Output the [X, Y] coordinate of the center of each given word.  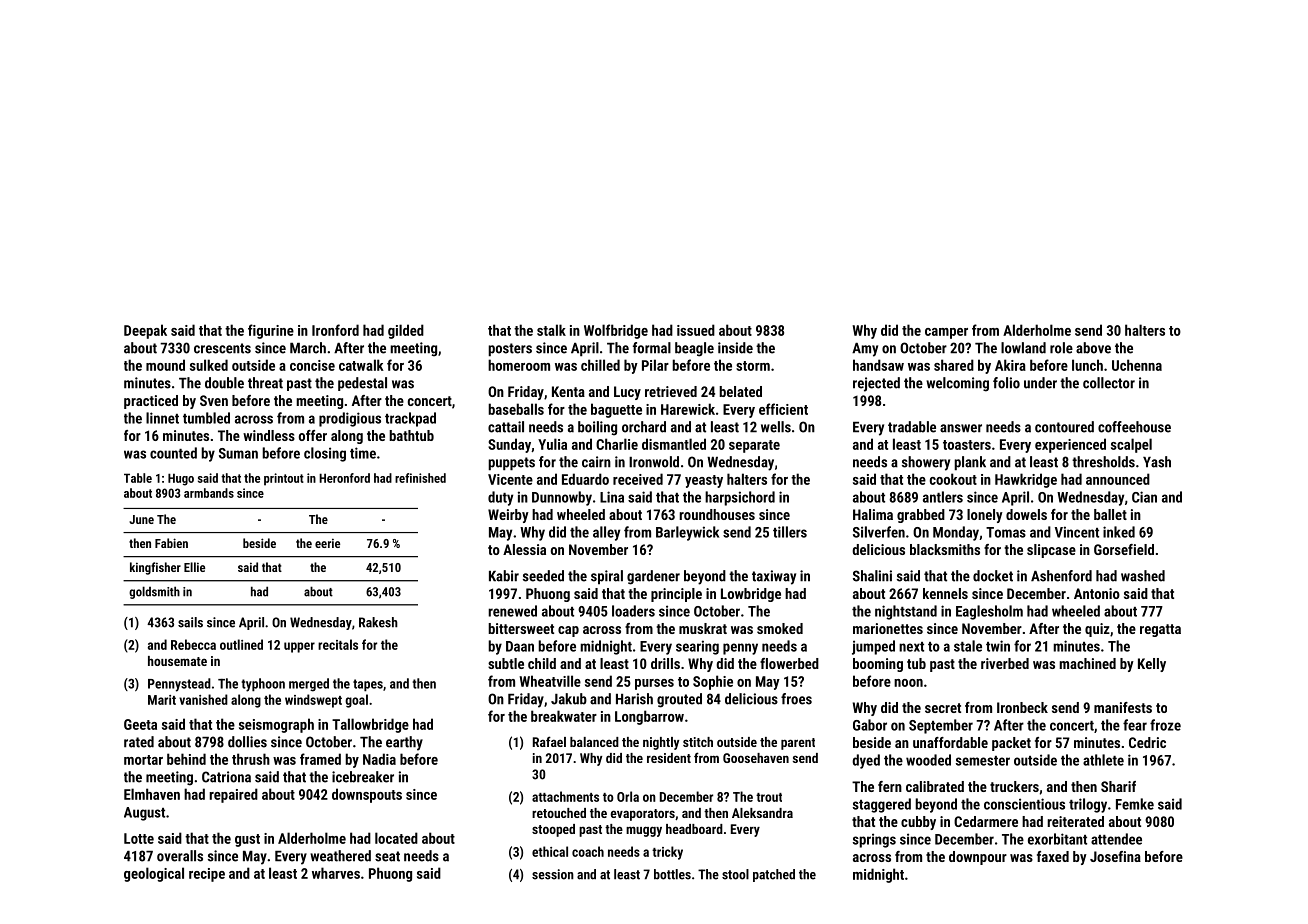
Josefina [1115, 856]
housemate [177, 661]
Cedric [1147, 742]
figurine [271, 331]
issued [696, 330]
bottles [672, 874]
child [542, 663]
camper [946, 333]
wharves [336, 873]
